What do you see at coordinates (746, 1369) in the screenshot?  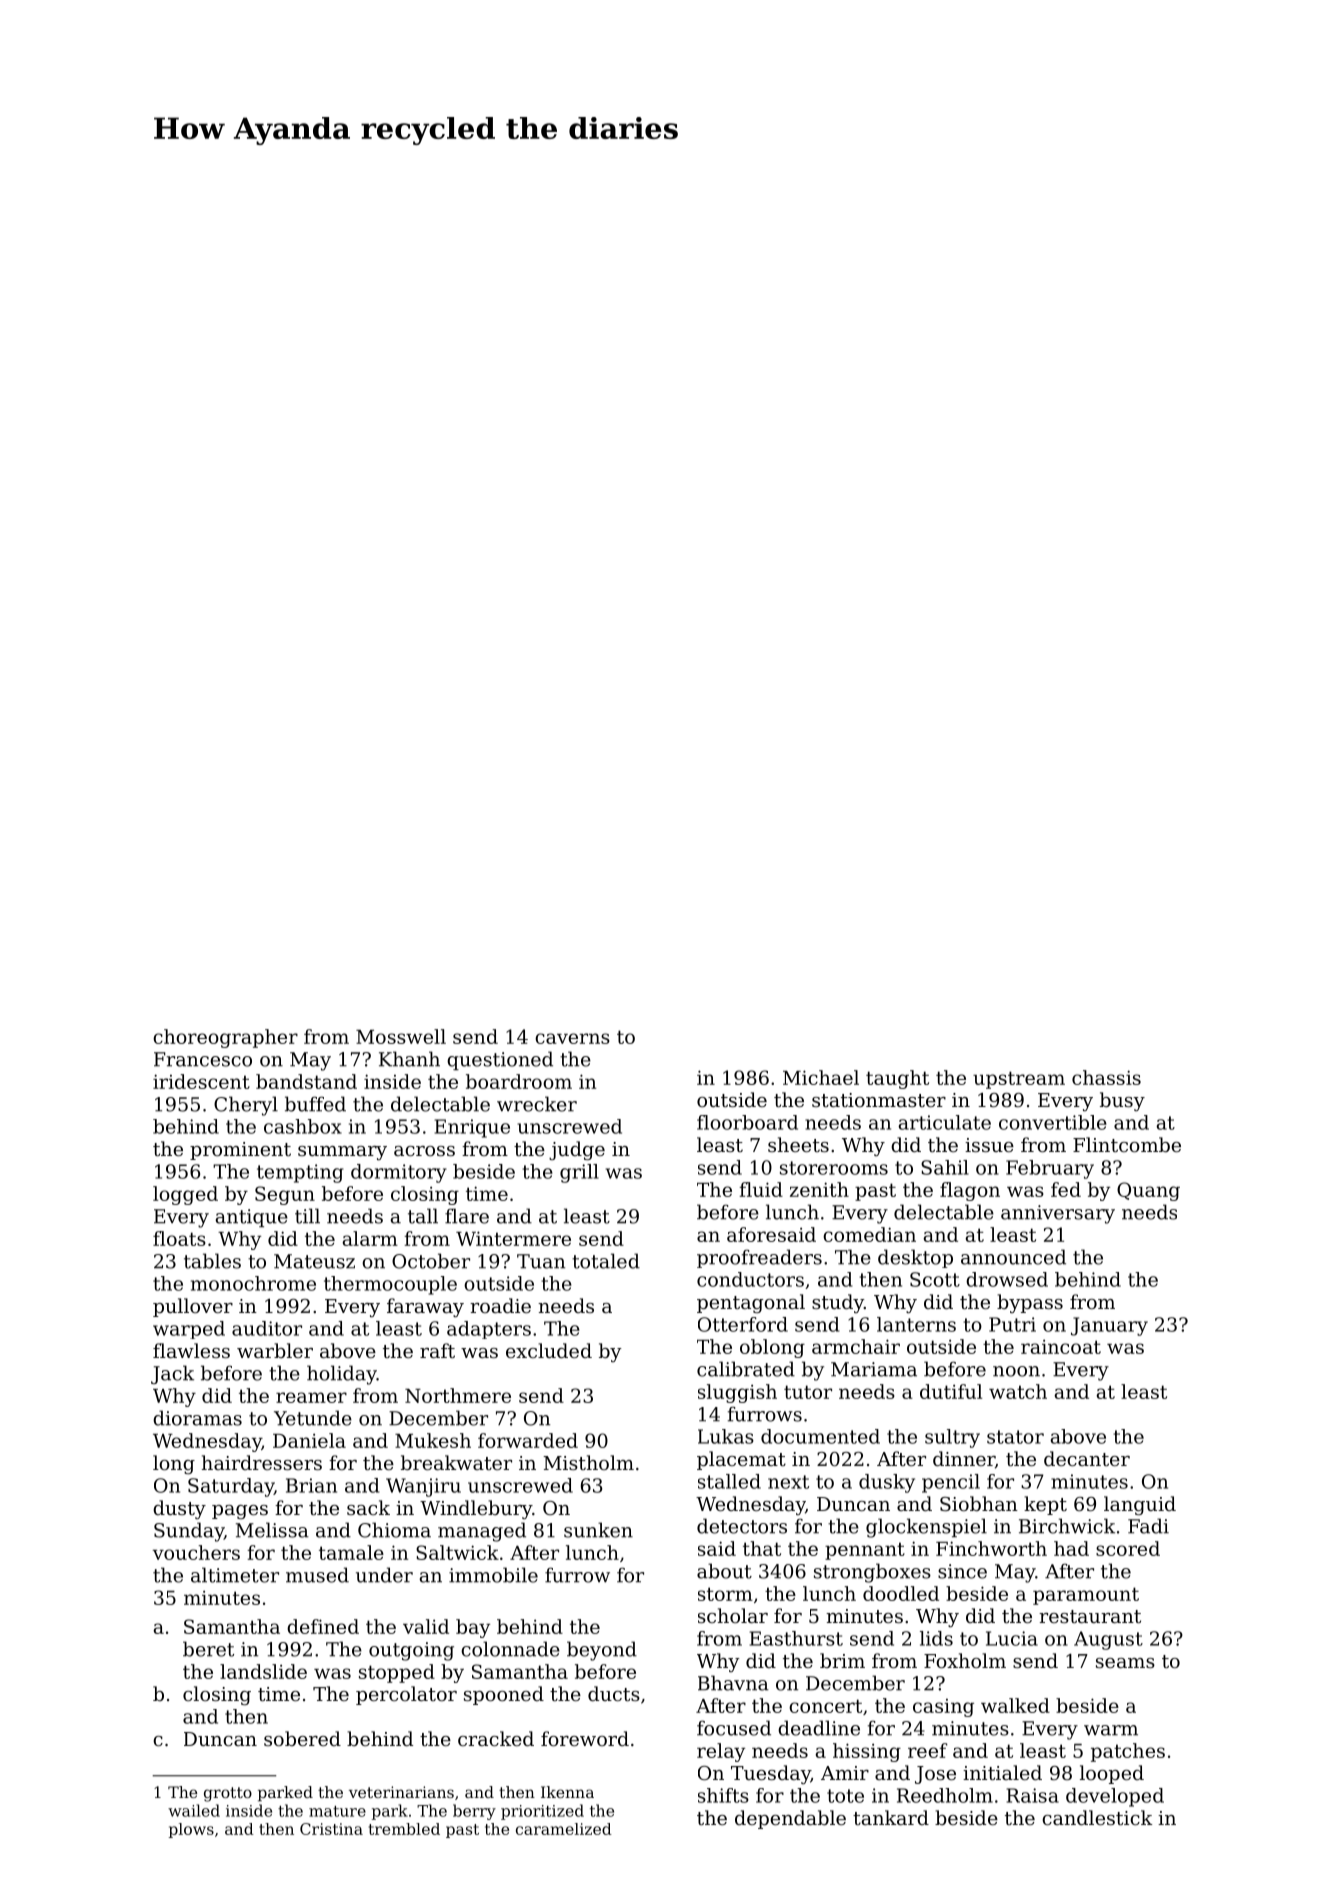 I see `calibrated` at bounding box center [746, 1369].
